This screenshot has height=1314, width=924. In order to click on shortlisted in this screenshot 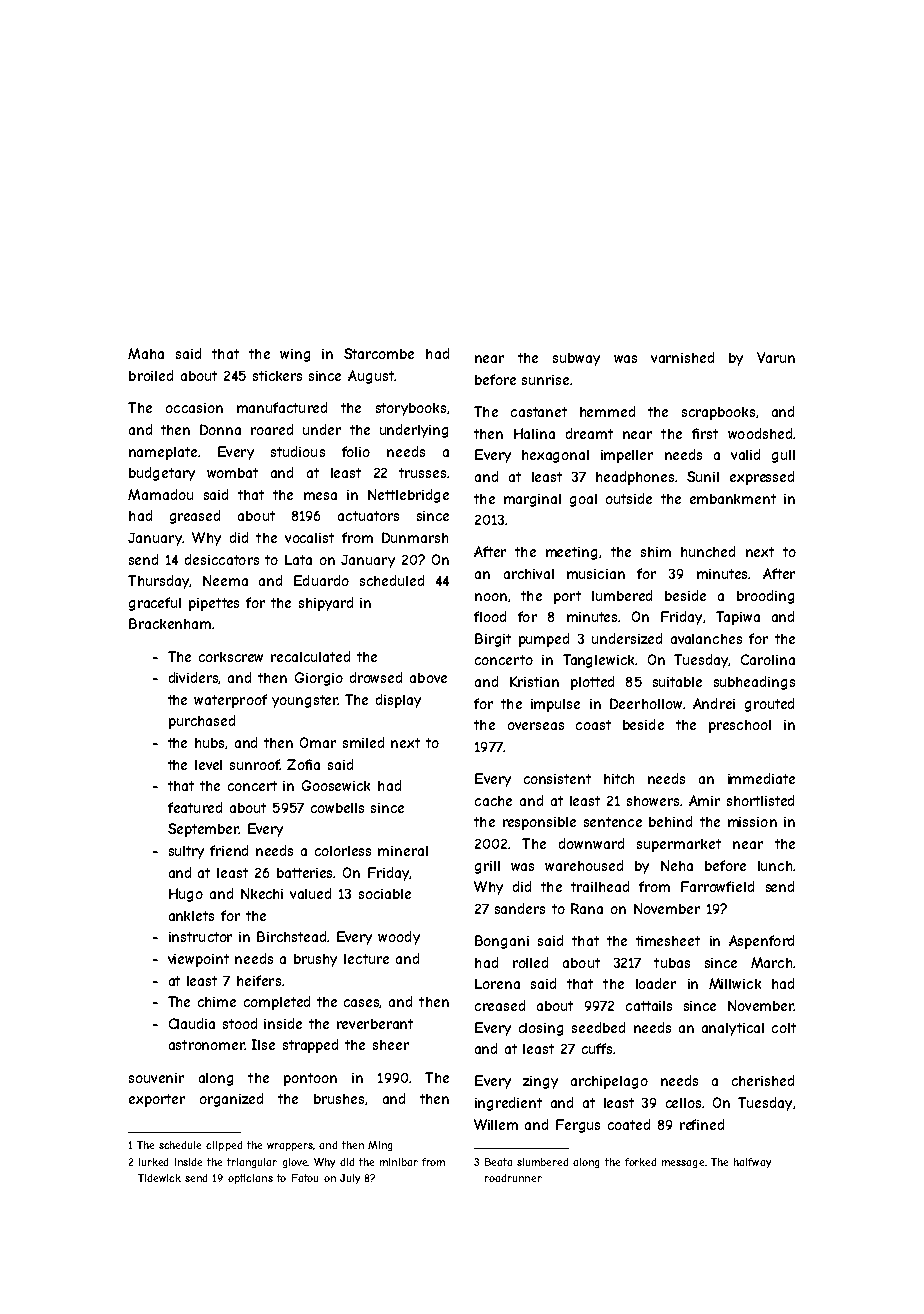, I will do `click(760, 800)`.
